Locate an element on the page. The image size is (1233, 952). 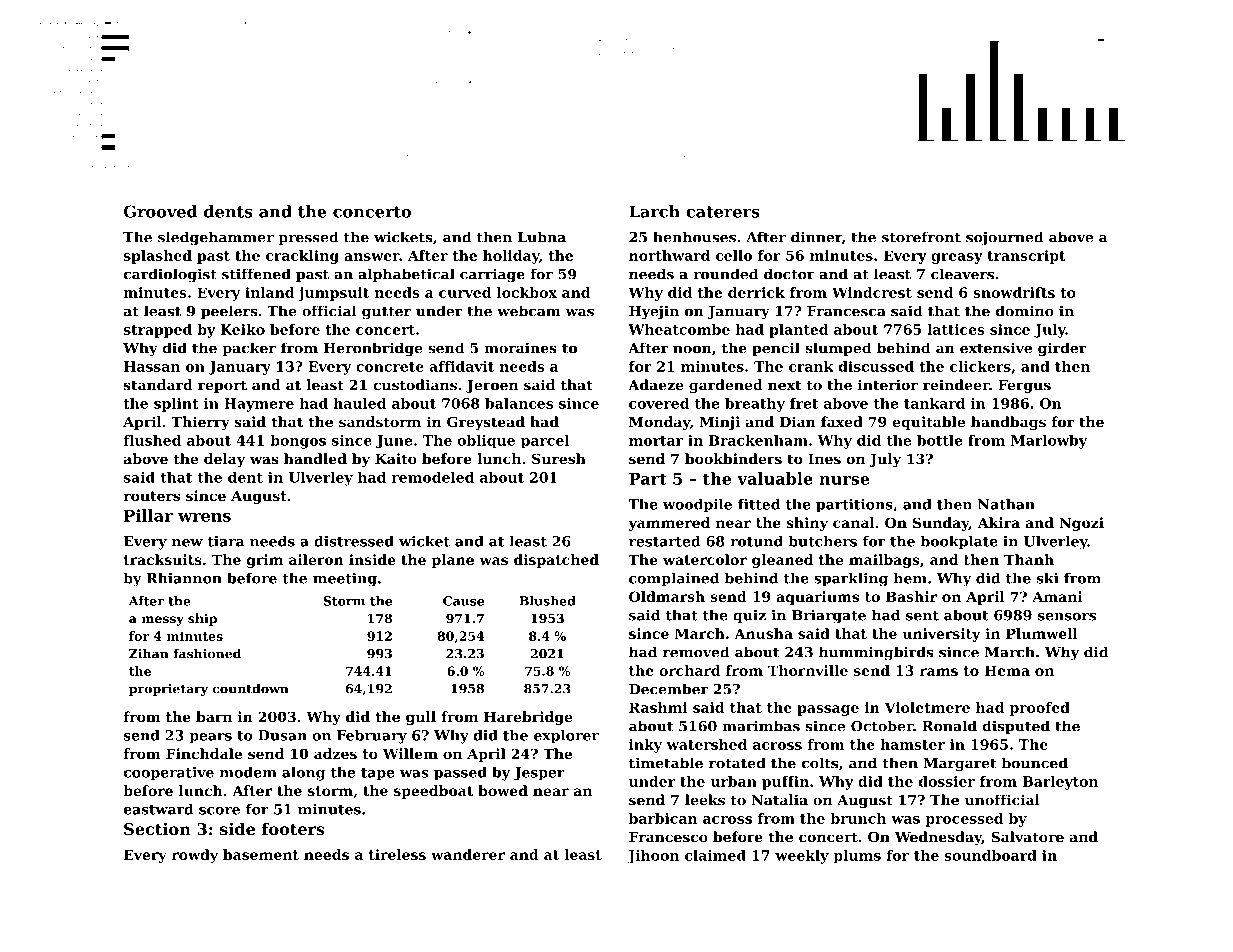
Zihan is located at coordinates (149, 653).
